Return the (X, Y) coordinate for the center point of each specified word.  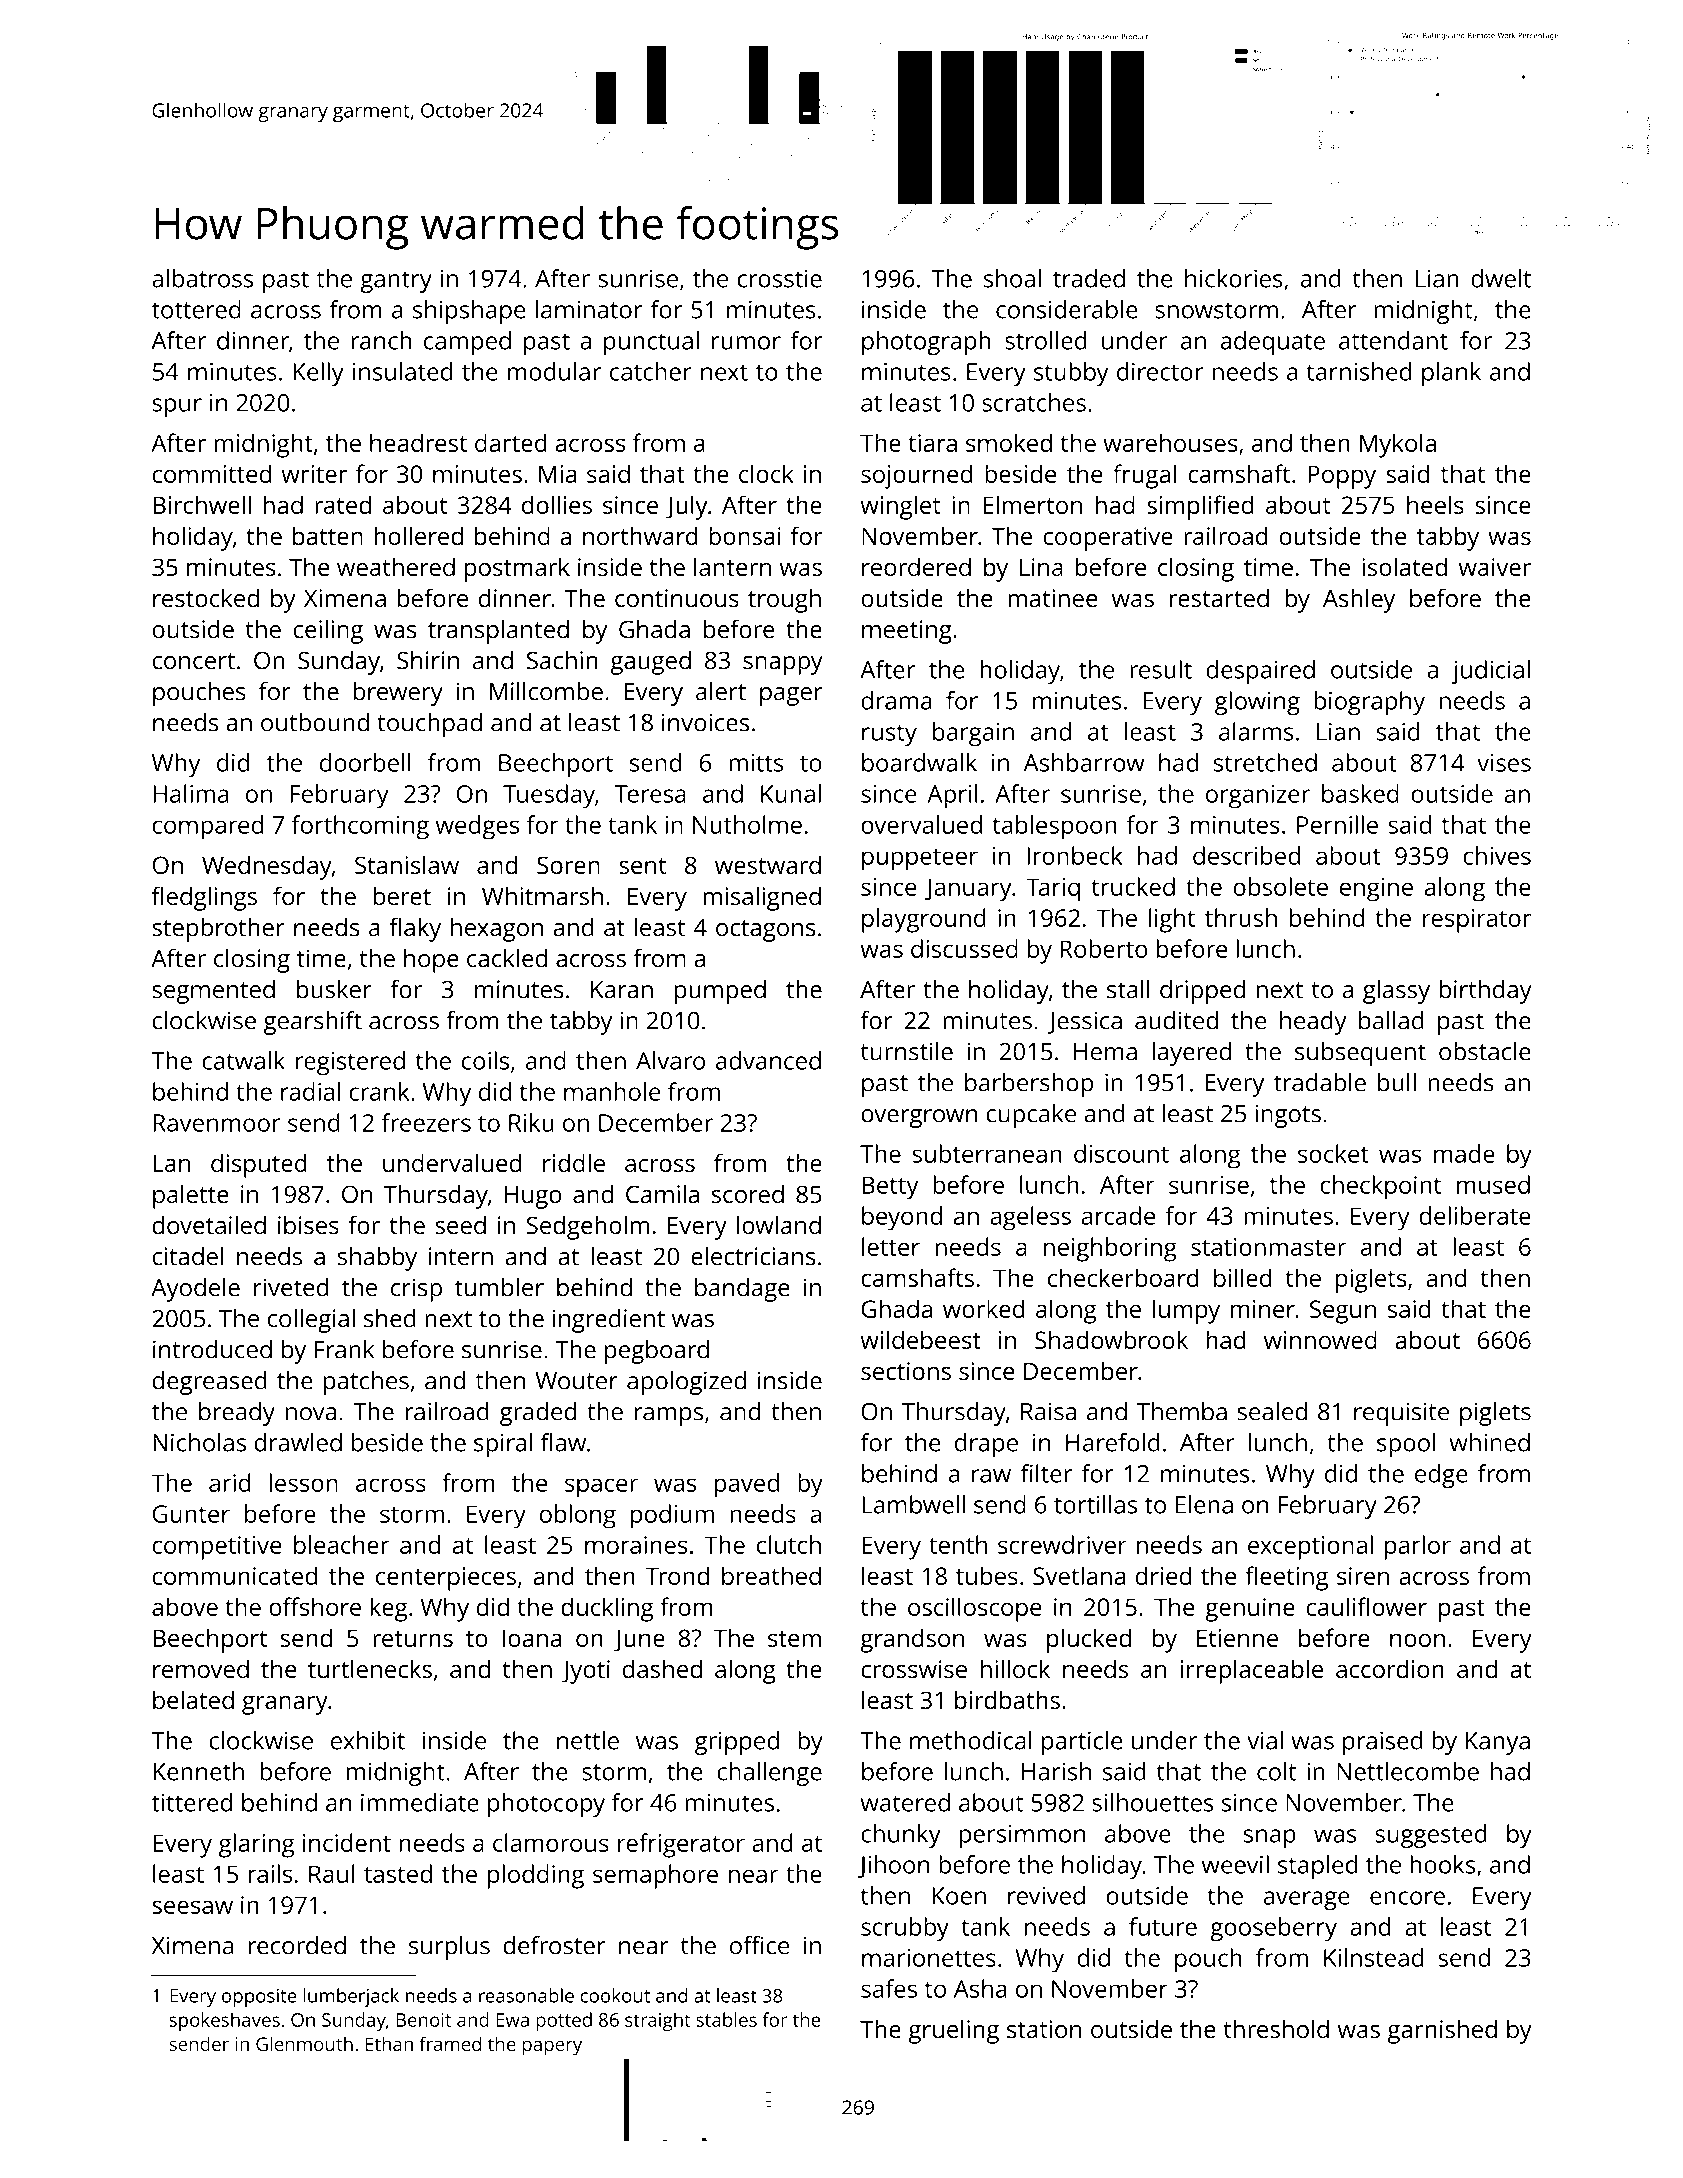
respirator (1477, 921)
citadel (187, 1256)
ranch (381, 340)
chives (1497, 855)
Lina (1041, 567)
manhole (612, 1091)
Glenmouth (304, 2043)
